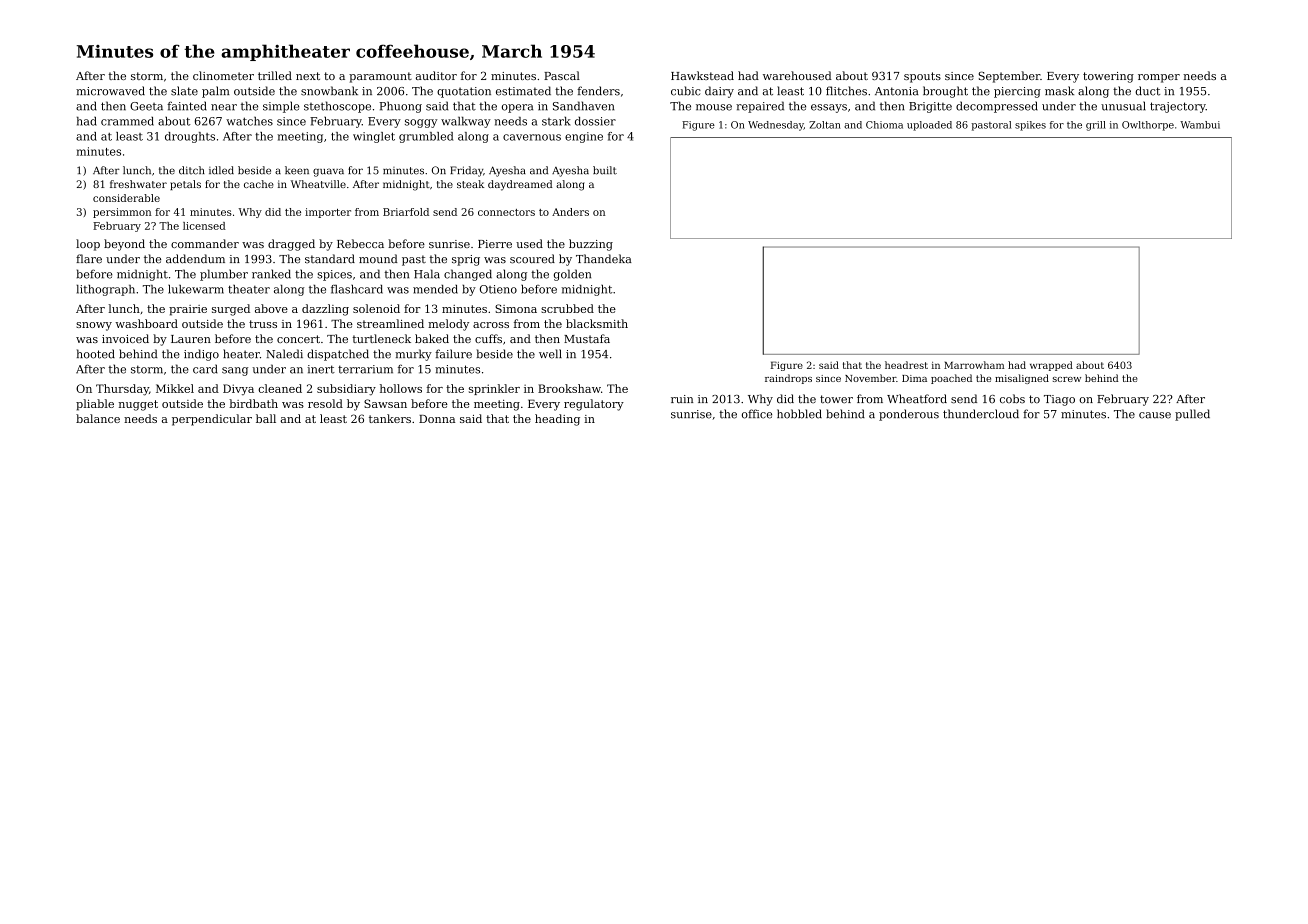 The width and height of the document is (1308, 924). I want to click on cause, so click(1155, 415).
